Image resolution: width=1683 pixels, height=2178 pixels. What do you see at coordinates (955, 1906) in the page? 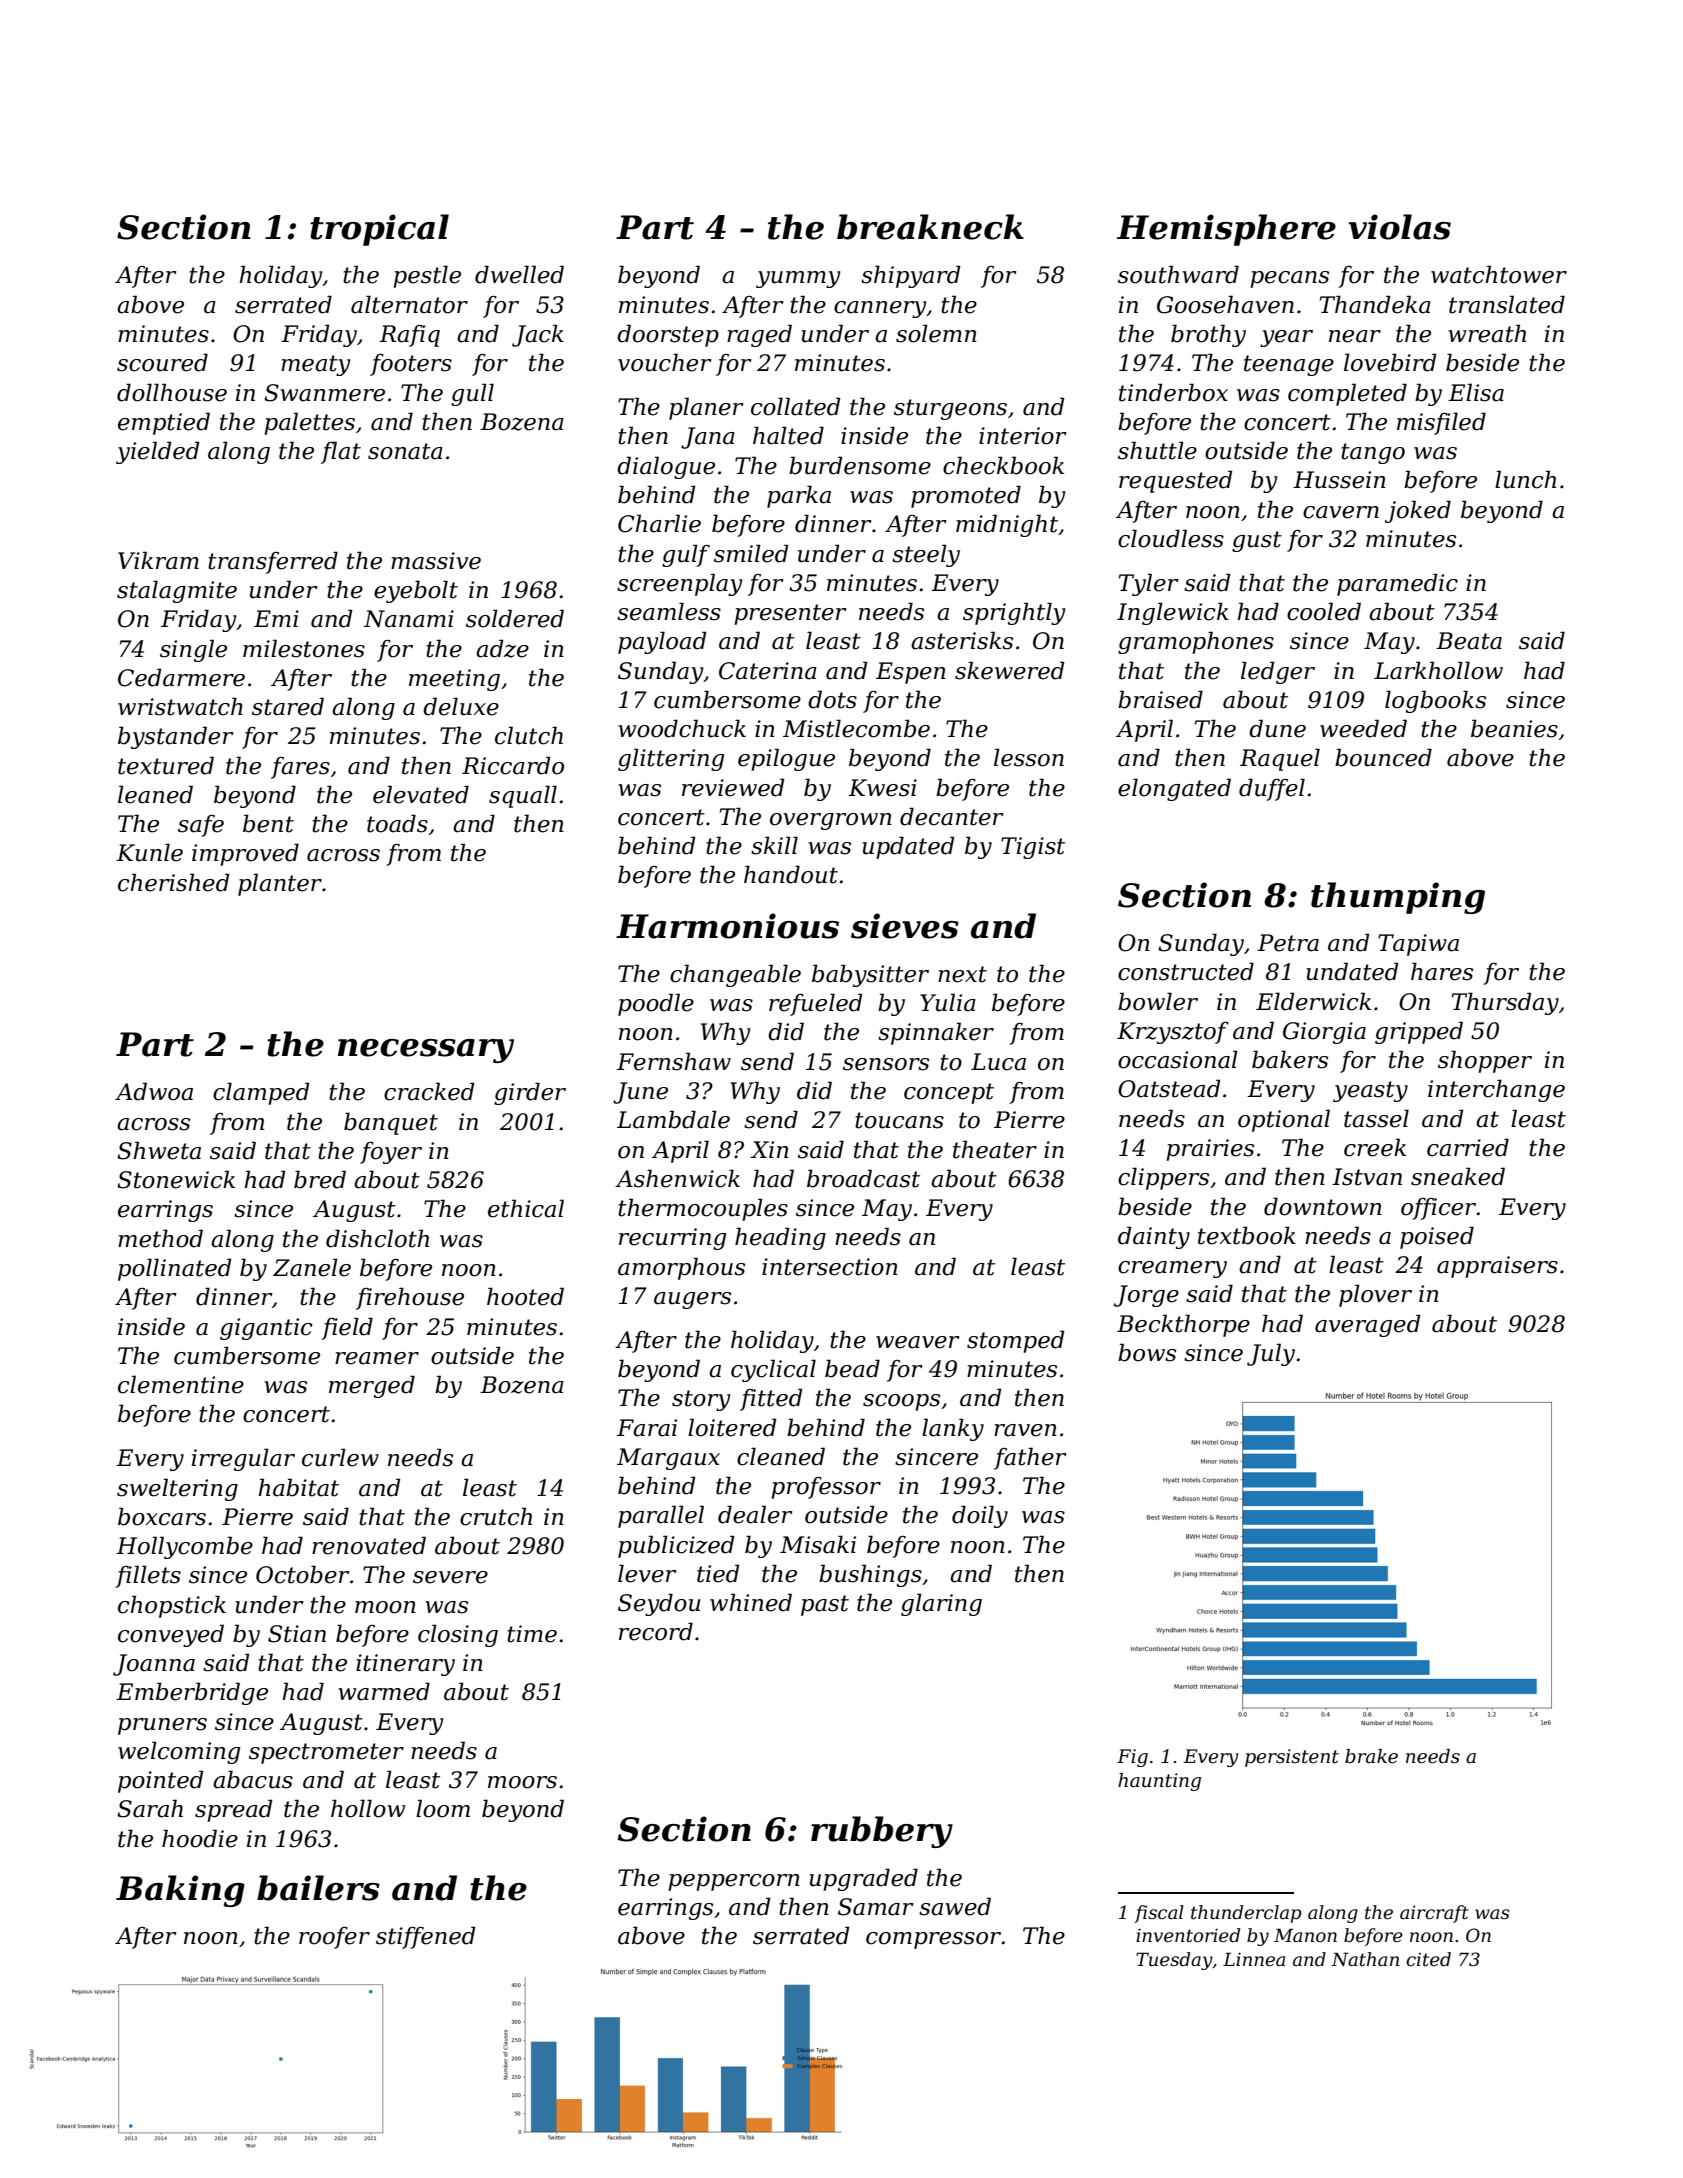
I see `sawed` at bounding box center [955, 1906].
